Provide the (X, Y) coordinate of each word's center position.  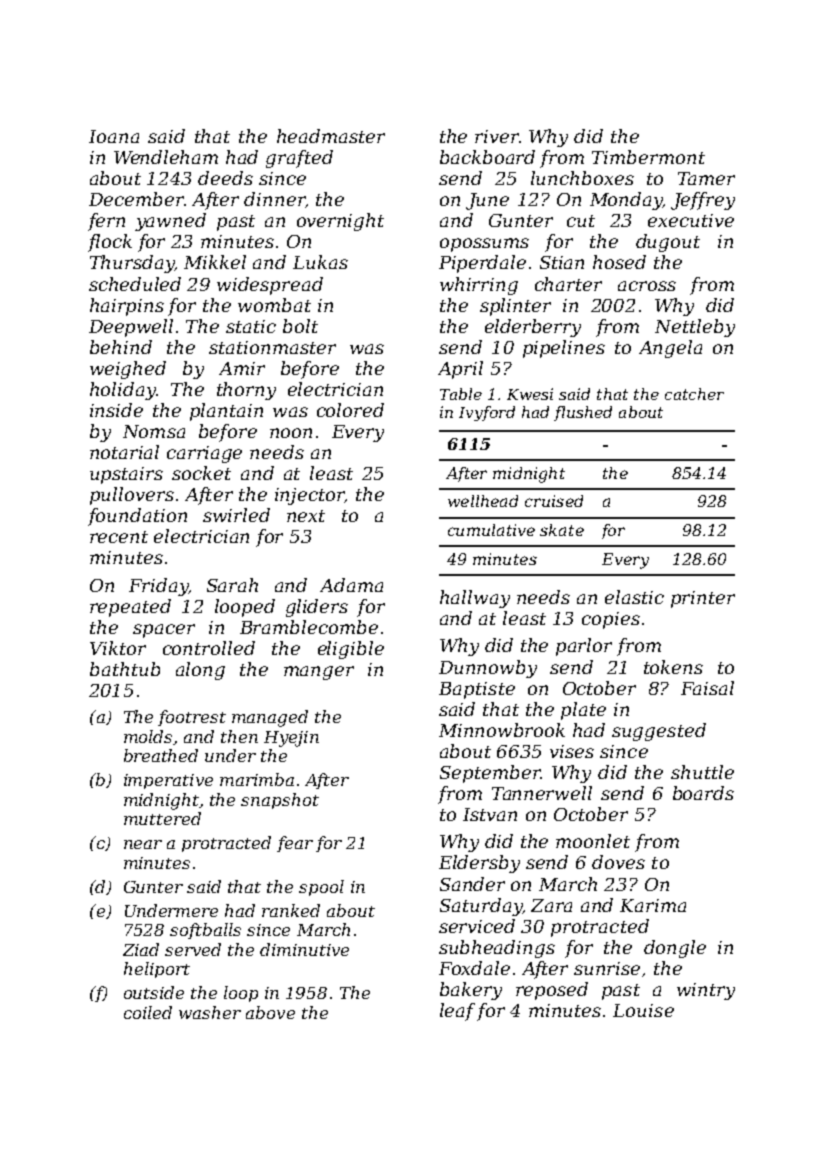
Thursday (132, 264)
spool (321, 888)
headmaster (331, 136)
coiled (148, 1012)
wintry (706, 991)
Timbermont (648, 157)
